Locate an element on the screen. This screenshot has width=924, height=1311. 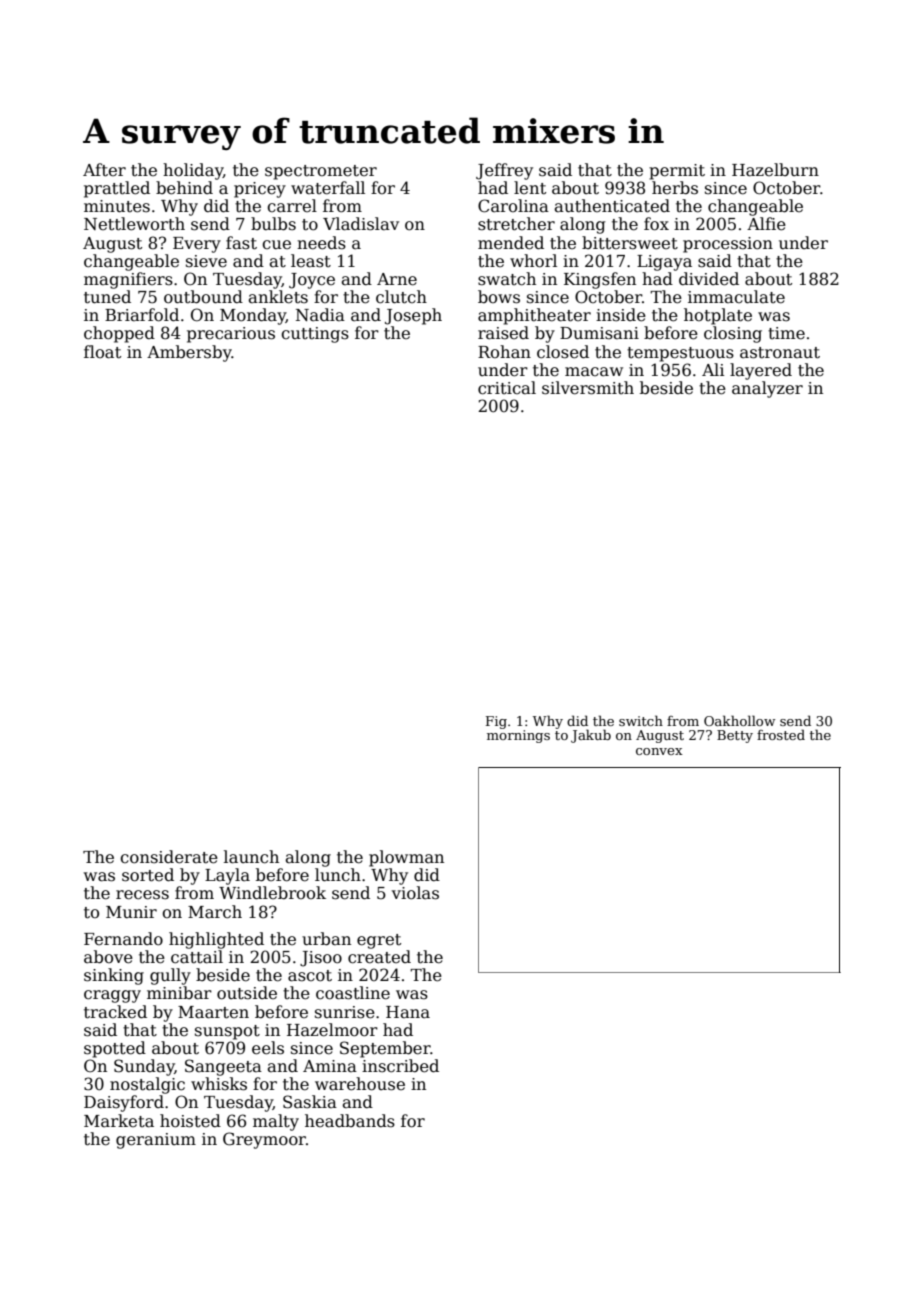
geranium is located at coordinates (156, 1141).
